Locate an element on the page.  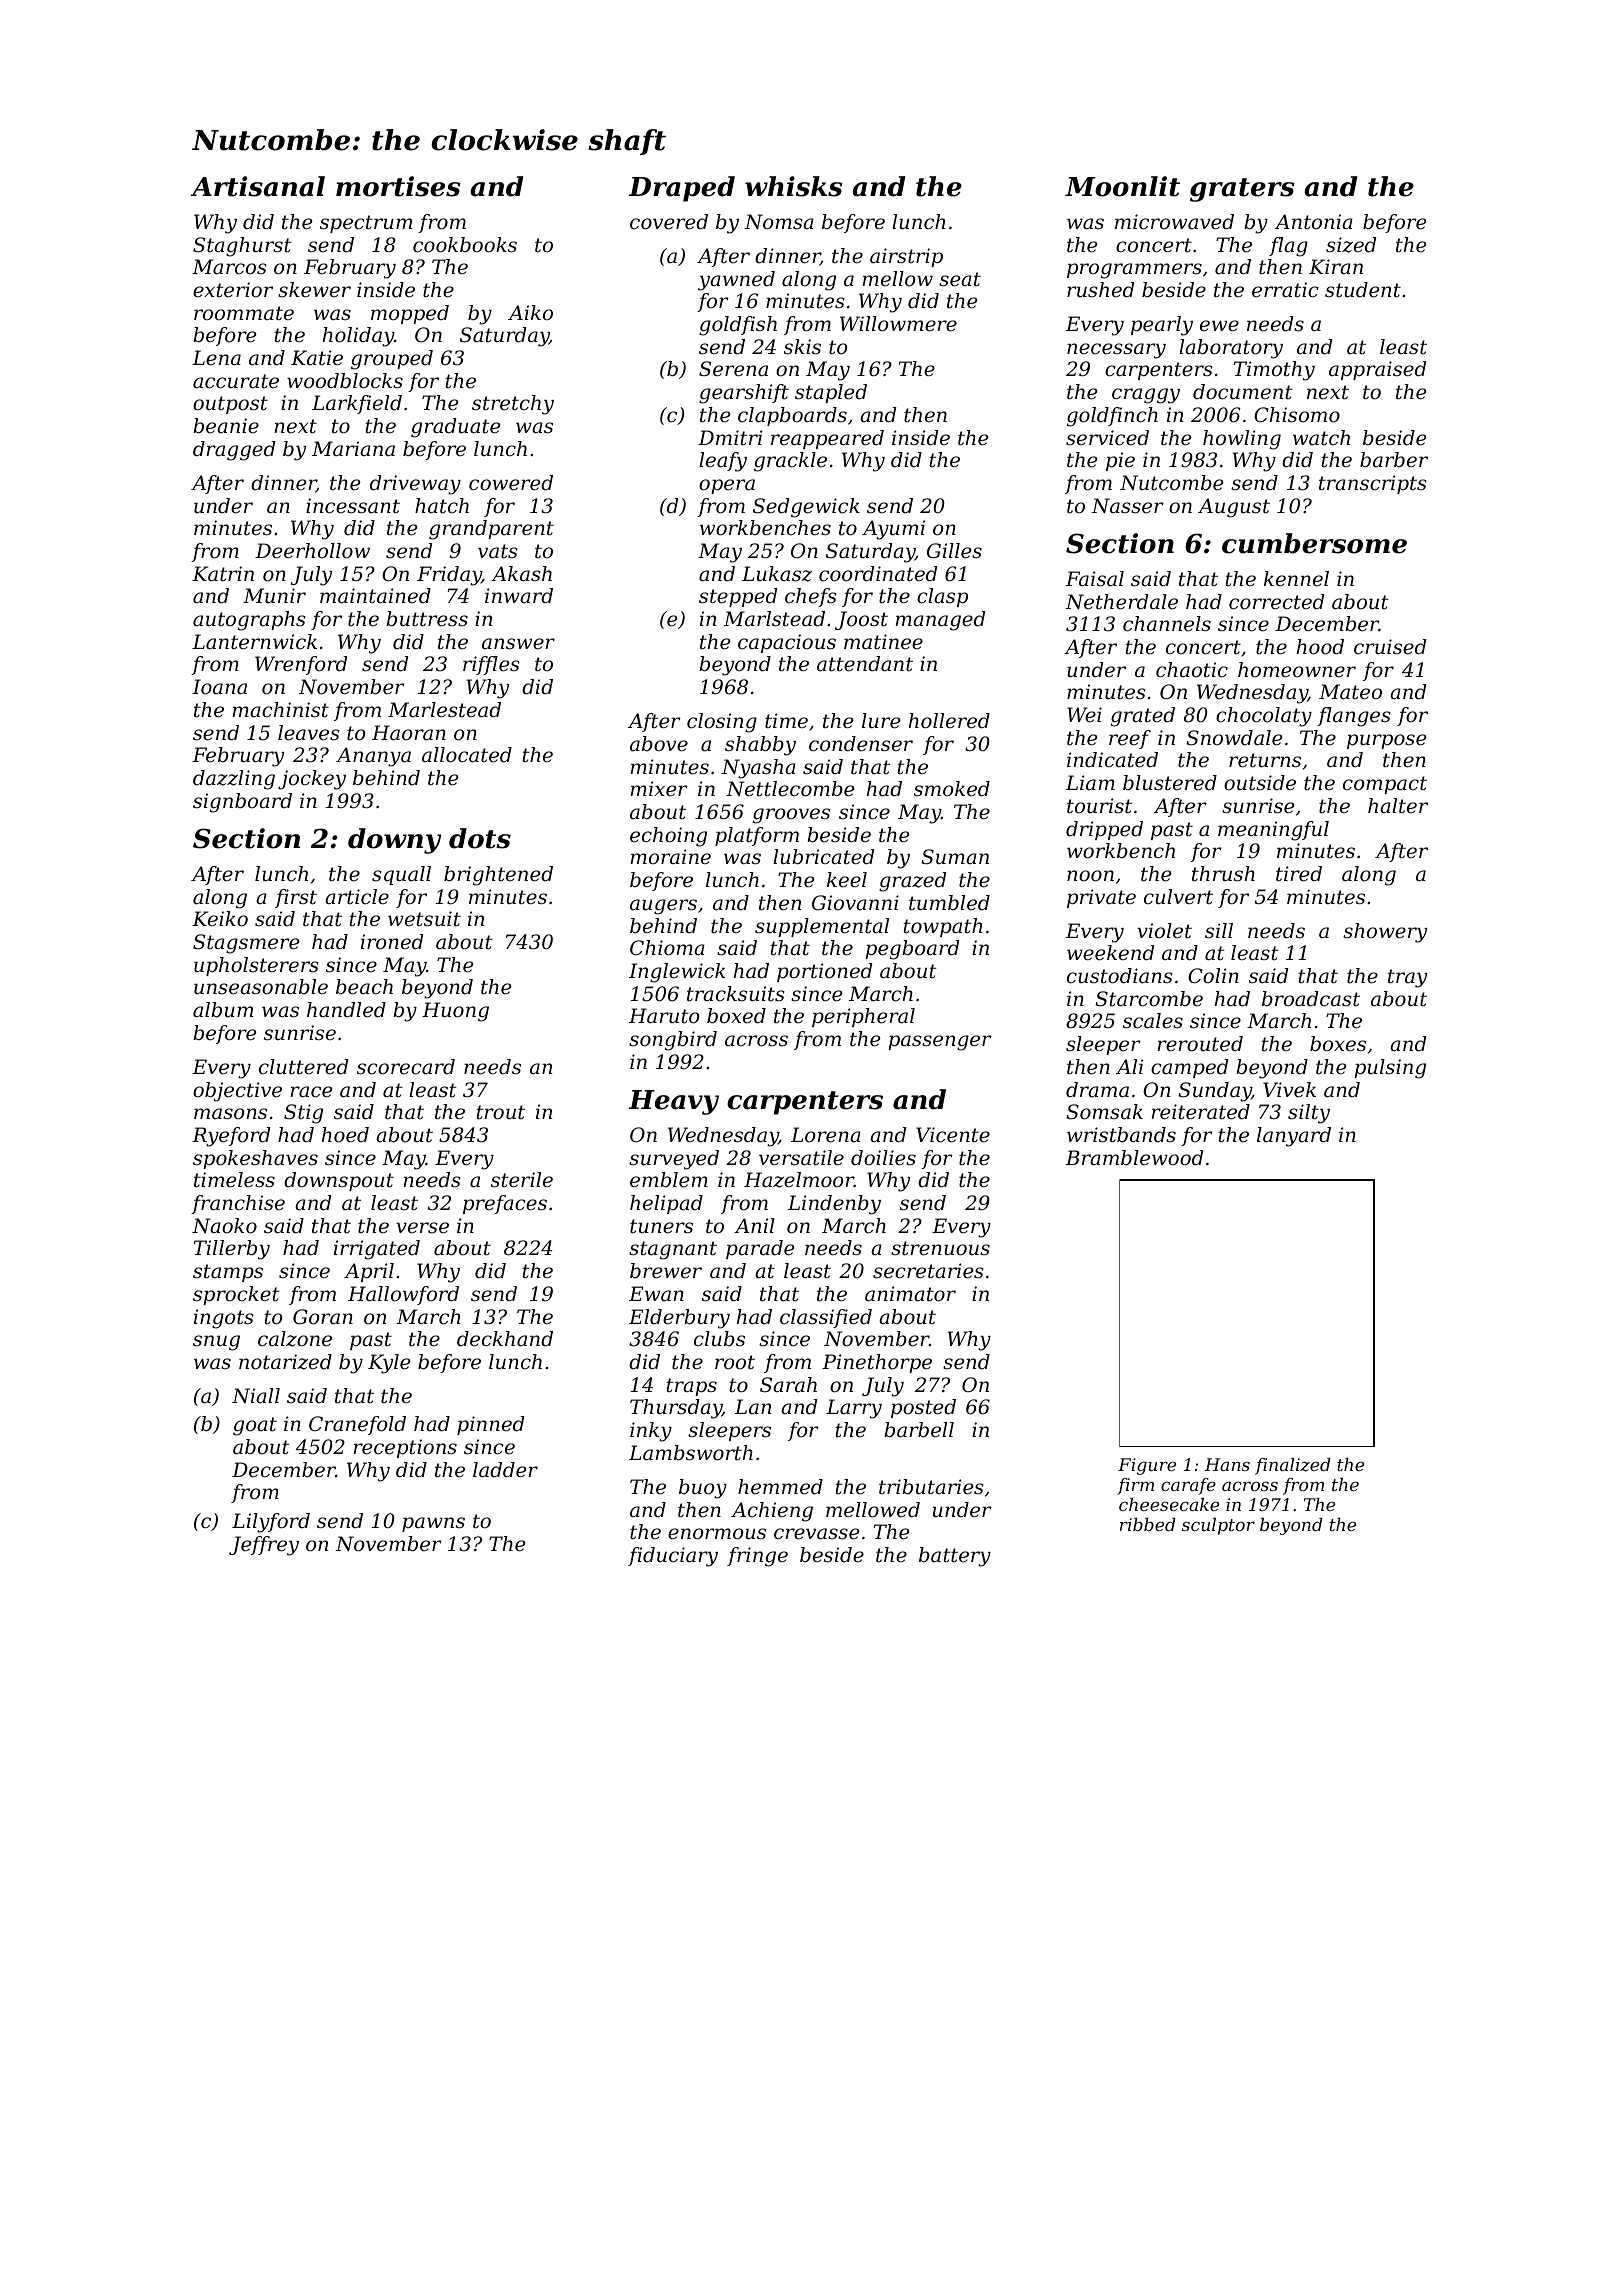
Lukasz is located at coordinates (777, 574).
